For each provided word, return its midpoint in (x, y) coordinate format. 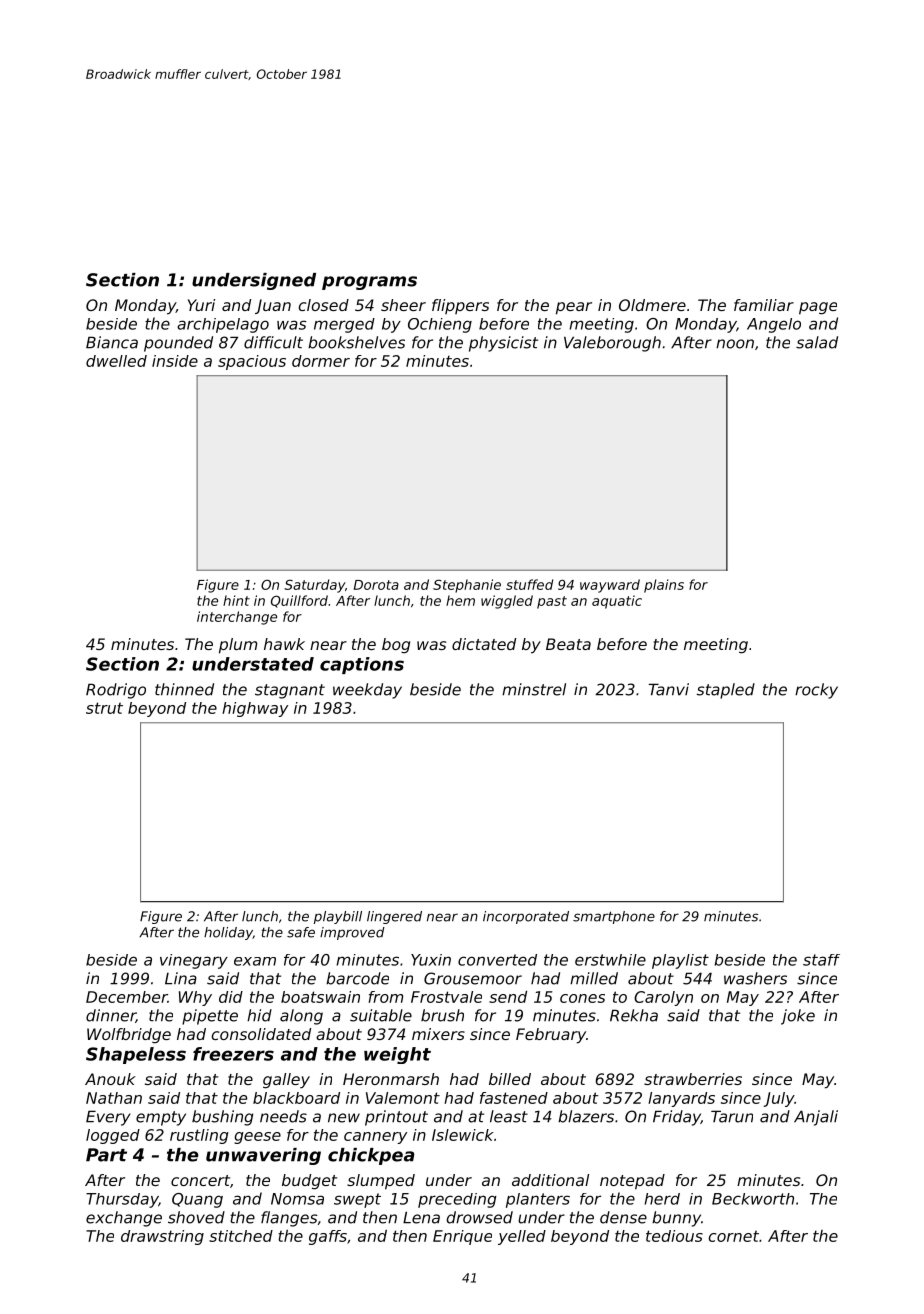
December (127, 997)
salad (817, 342)
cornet (733, 1236)
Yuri (201, 305)
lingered (394, 917)
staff (821, 960)
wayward (610, 586)
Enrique (462, 1237)
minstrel (534, 689)
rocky (816, 691)
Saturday (314, 586)
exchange (124, 1219)
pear (574, 308)
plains (664, 586)
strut (104, 708)
